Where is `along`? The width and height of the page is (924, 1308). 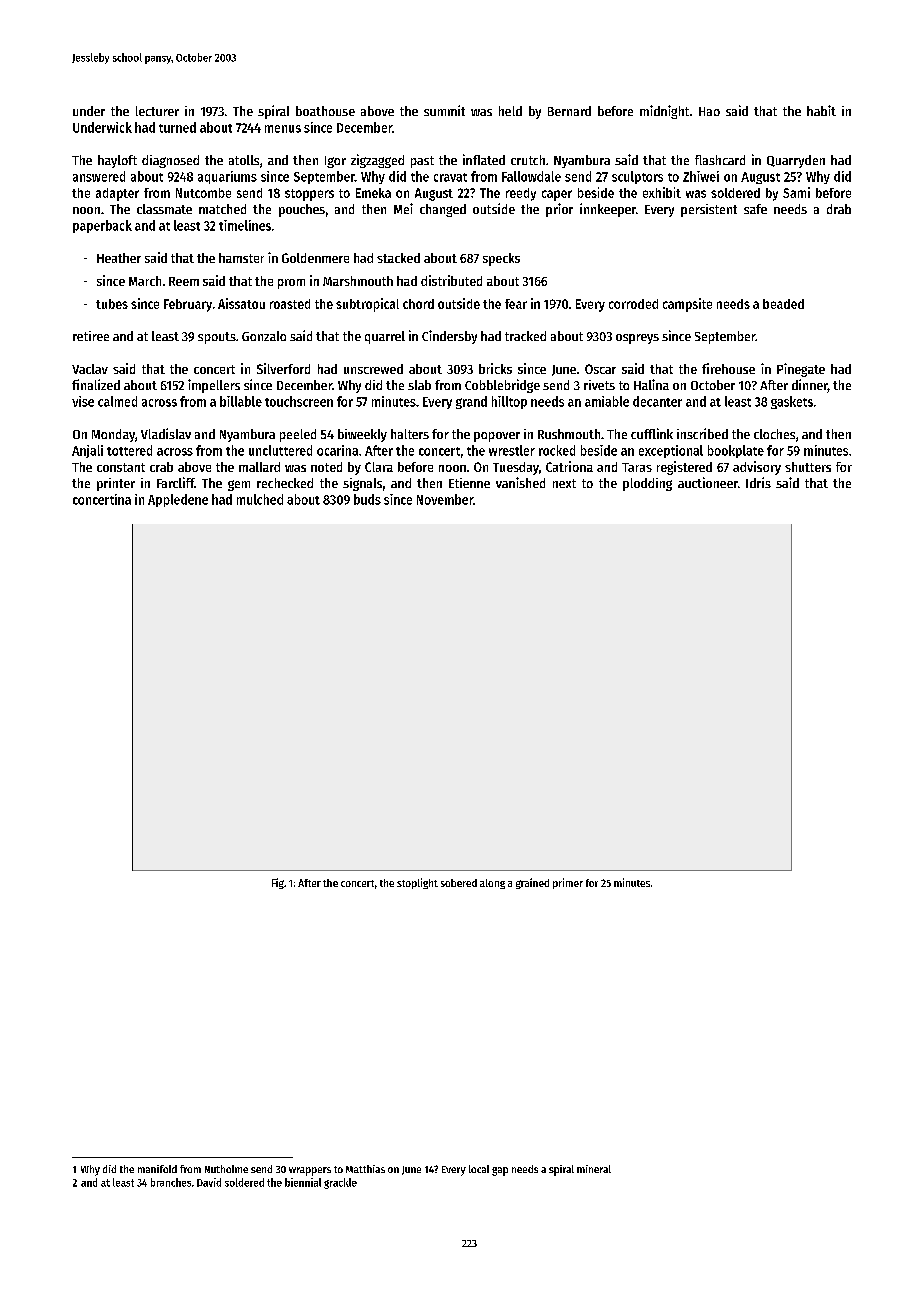 along is located at coordinates (492, 884).
